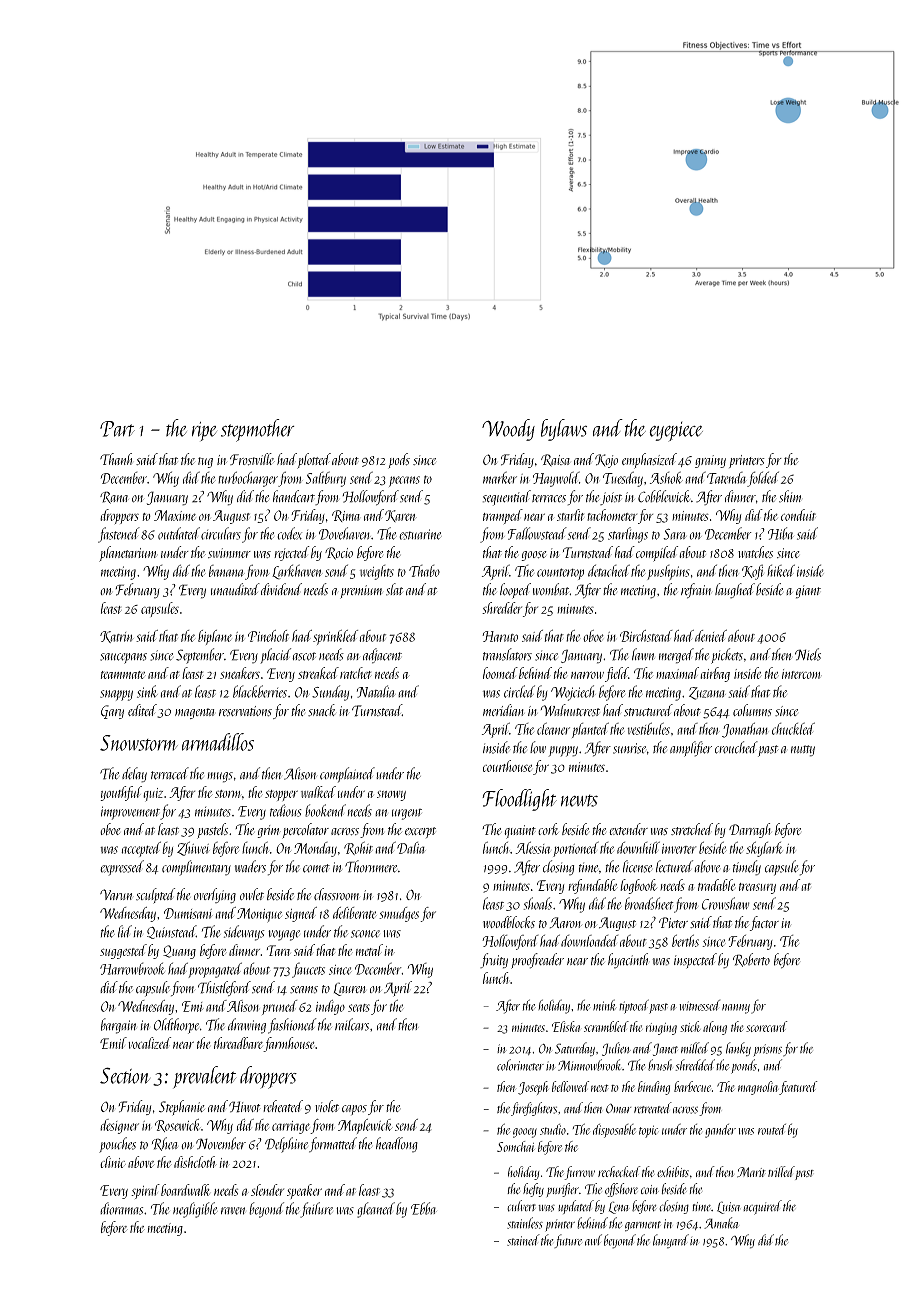 This screenshot has height=1308, width=924. What do you see at coordinates (121, 1208) in the screenshot?
I see `dioramas` at bounding box center [121, 1208].
